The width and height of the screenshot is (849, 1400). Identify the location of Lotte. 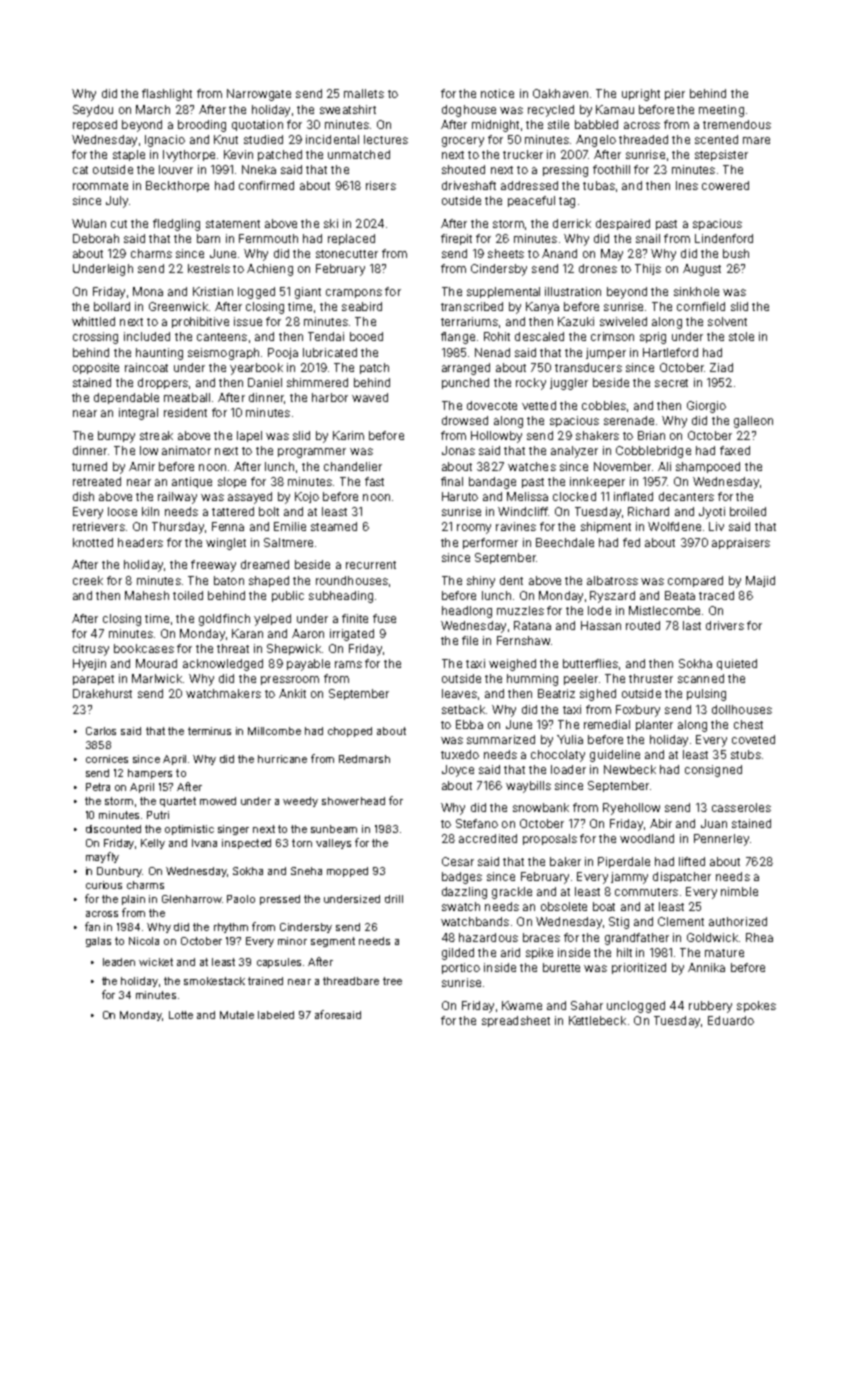
(181, 1015).
